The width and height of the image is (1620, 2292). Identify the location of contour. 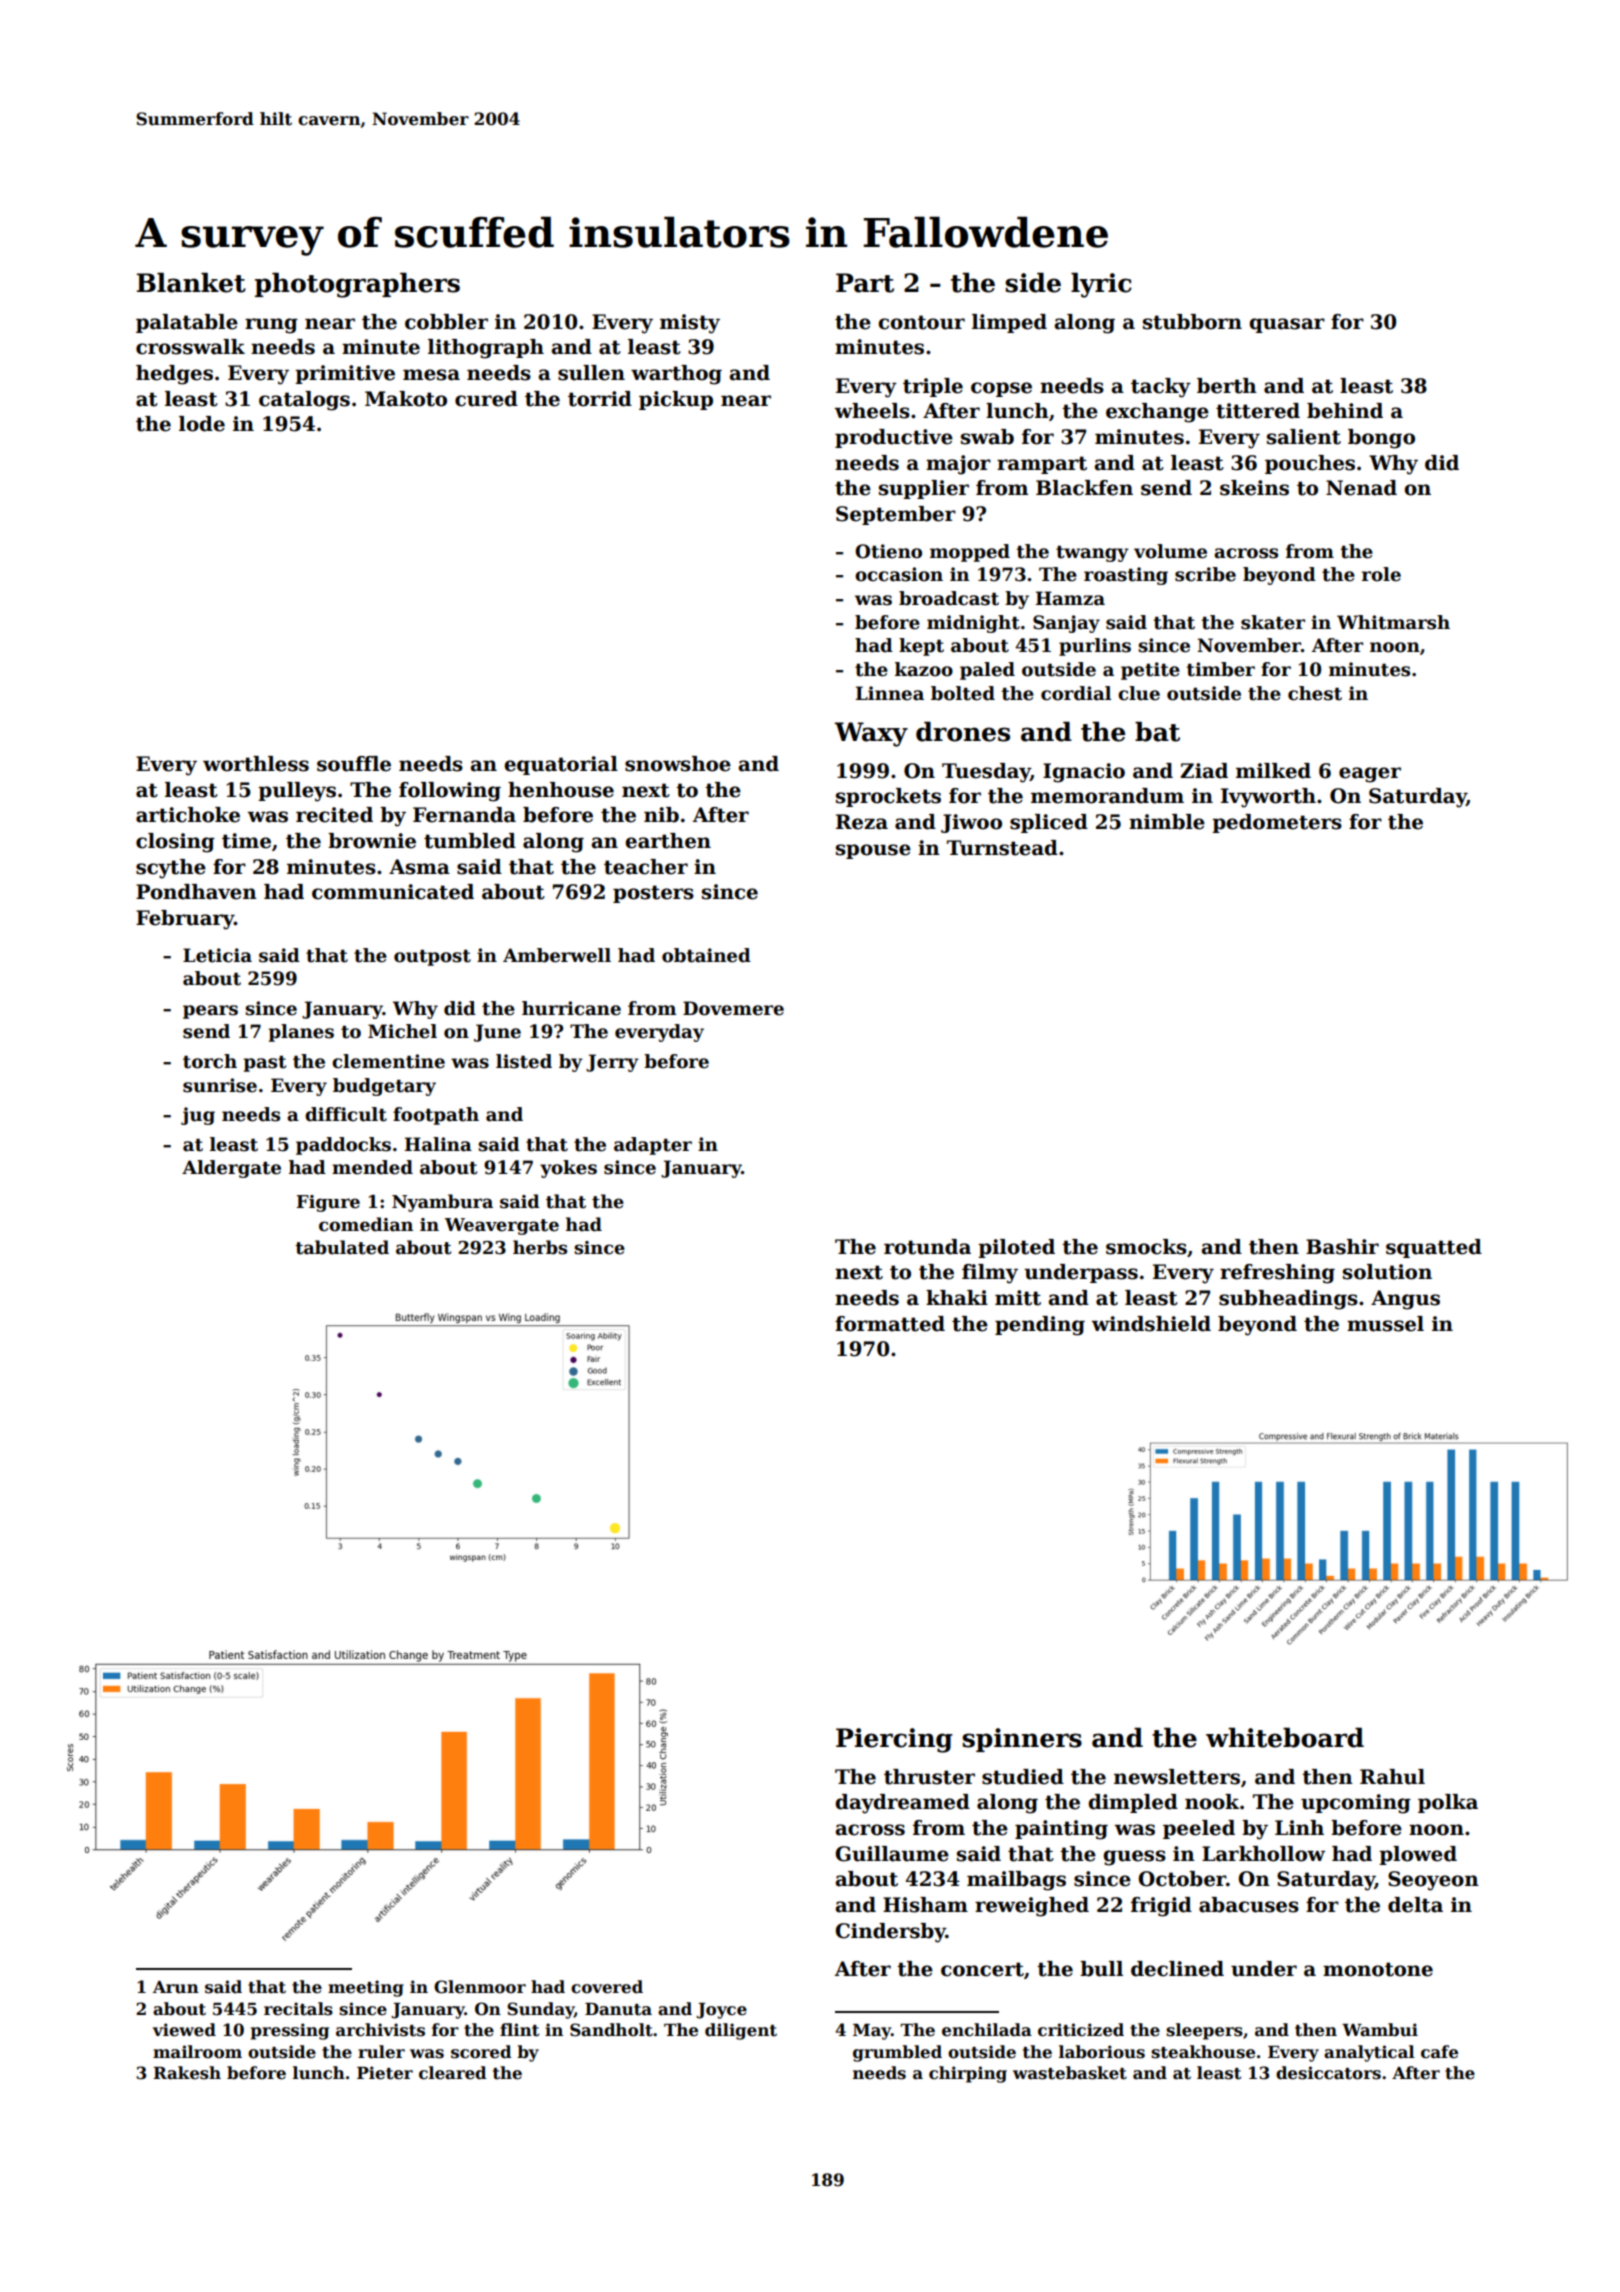
(921, 322).
